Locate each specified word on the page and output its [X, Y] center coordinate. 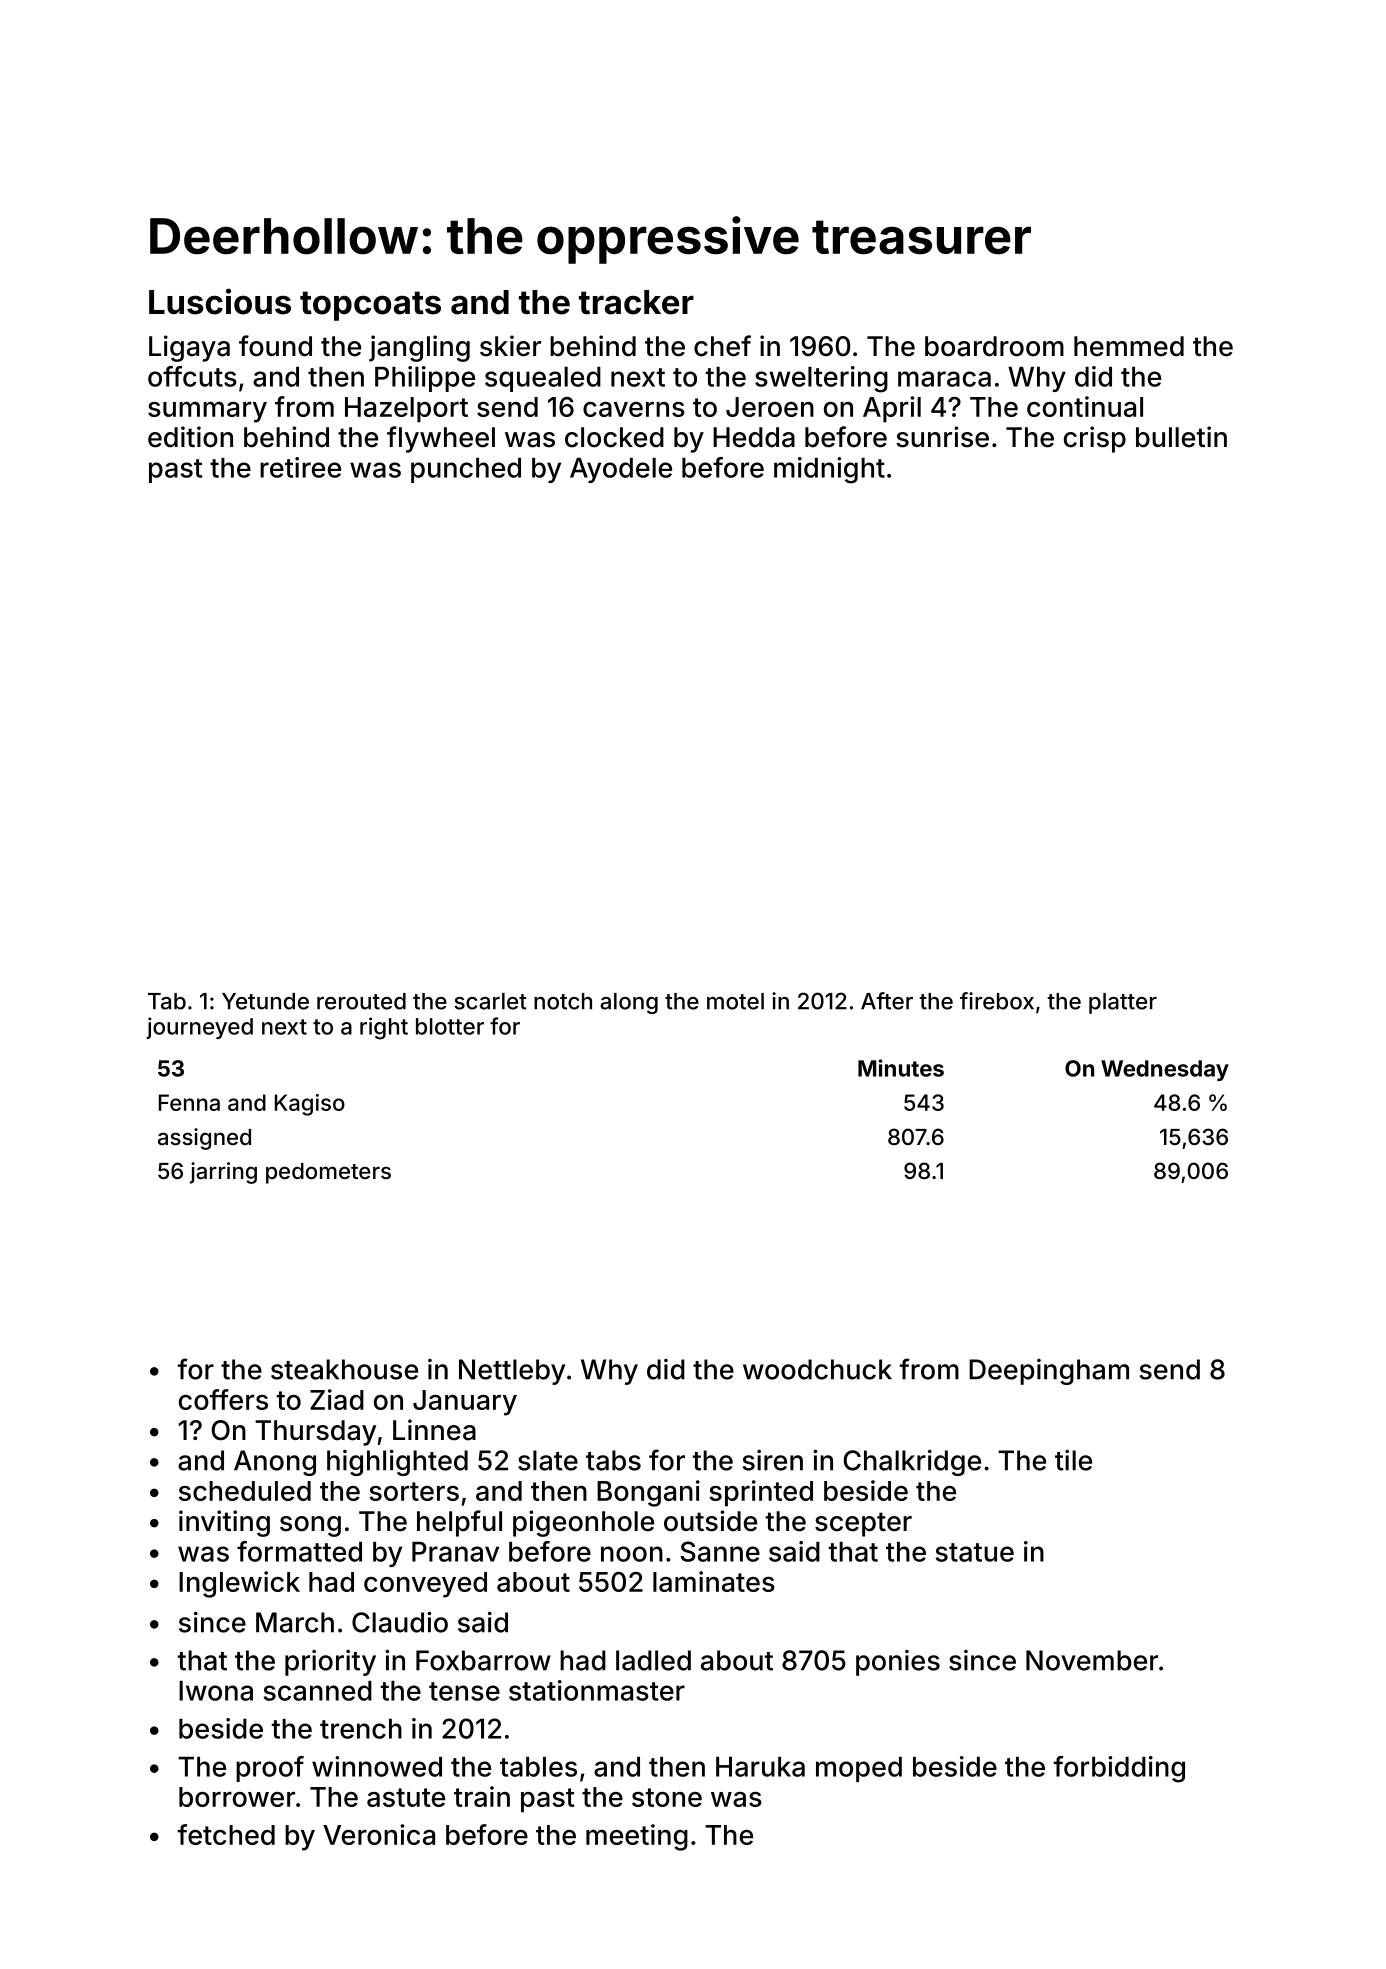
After [887, 1001]
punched [466, 470]
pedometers [328, 1173]
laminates [714, 1581]
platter [1123, 1003]
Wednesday [1165, 1070]
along [629, 1003]
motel [735, 1001]
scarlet [490, 1001]
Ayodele [621, 470]
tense [464, 1691]
